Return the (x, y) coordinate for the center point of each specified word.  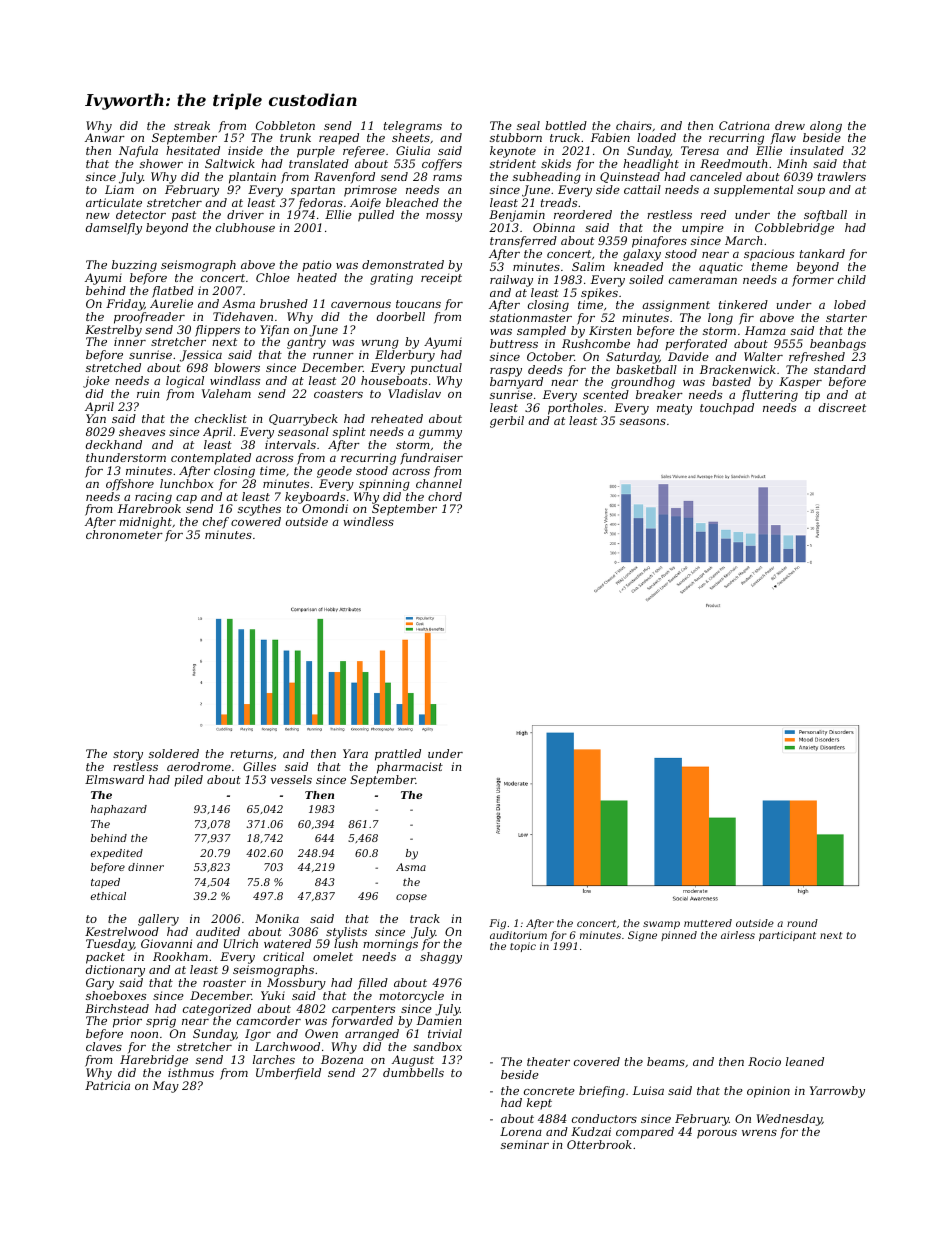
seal (528, 125)
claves (104, 1046)
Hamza (765, 330)
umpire (703, 229)
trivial (445, 1033)
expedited (117, 854)
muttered (708, 923)
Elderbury (405, 356)
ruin (148, 393)
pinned (679, 936)
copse (411, 898)
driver (245, 214)
